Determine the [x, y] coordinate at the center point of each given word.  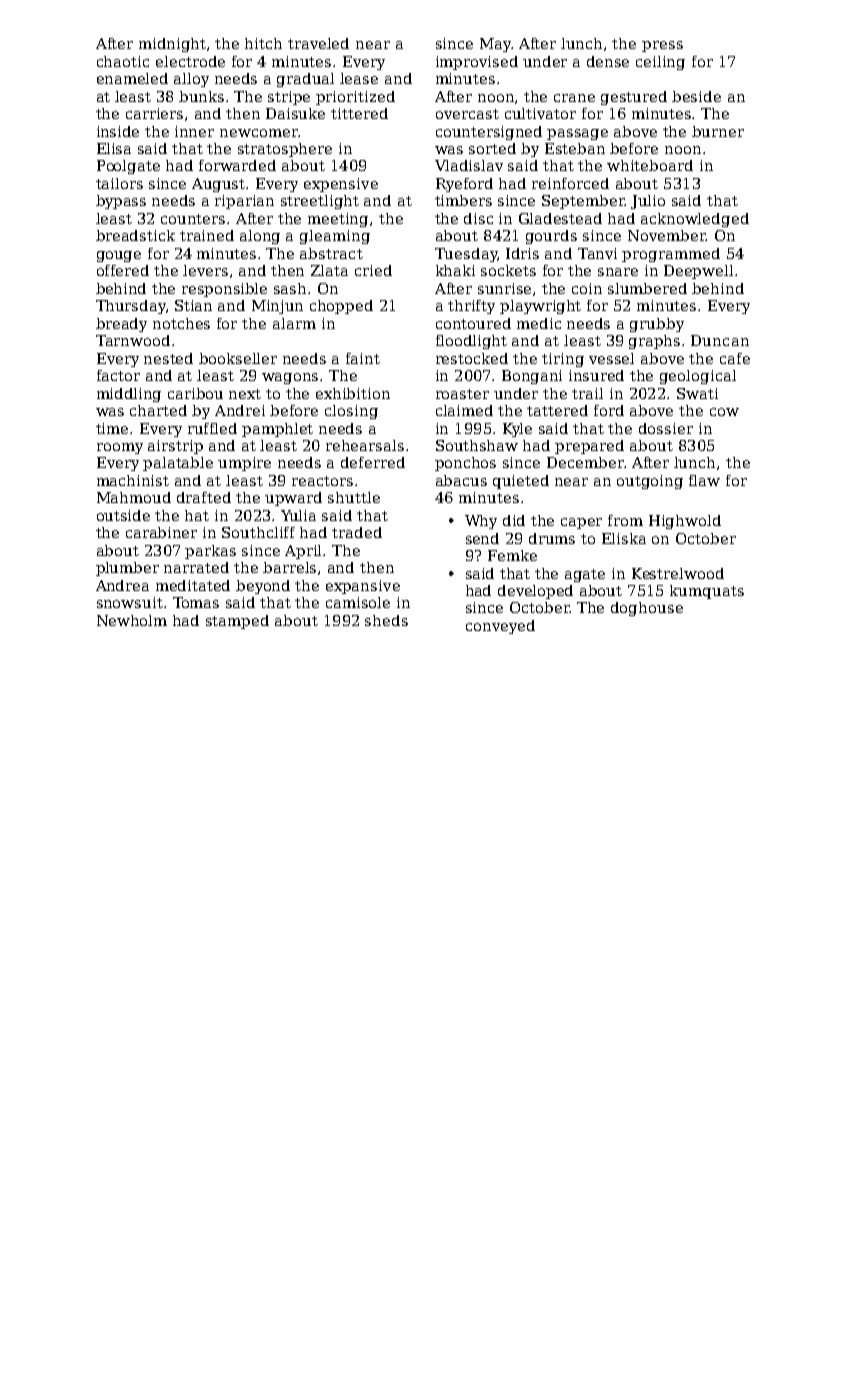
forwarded [237, 165]
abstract [331, 253]
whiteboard [650, 165]
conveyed [500, 627]
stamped [237, 622]
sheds [386, 620]
